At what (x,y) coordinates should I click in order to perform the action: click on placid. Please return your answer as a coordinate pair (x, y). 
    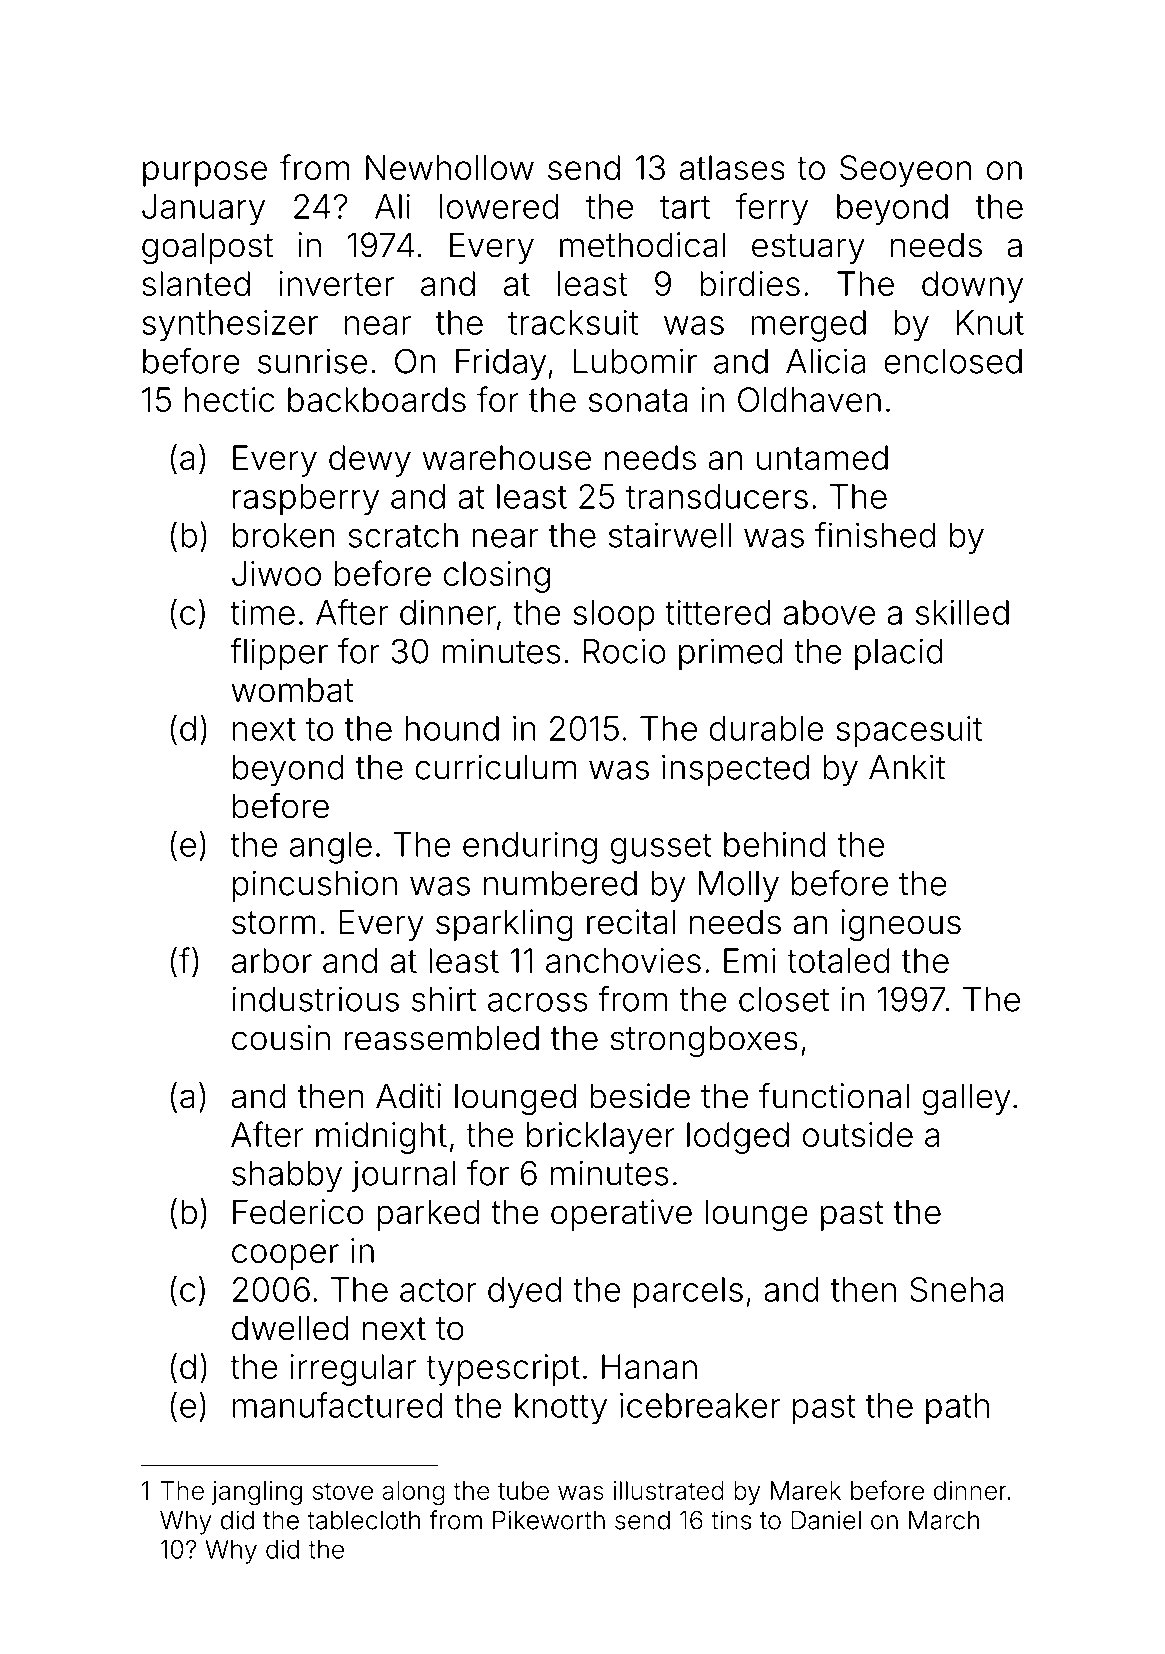
    Looking at the image, I should click on (899, 654).
